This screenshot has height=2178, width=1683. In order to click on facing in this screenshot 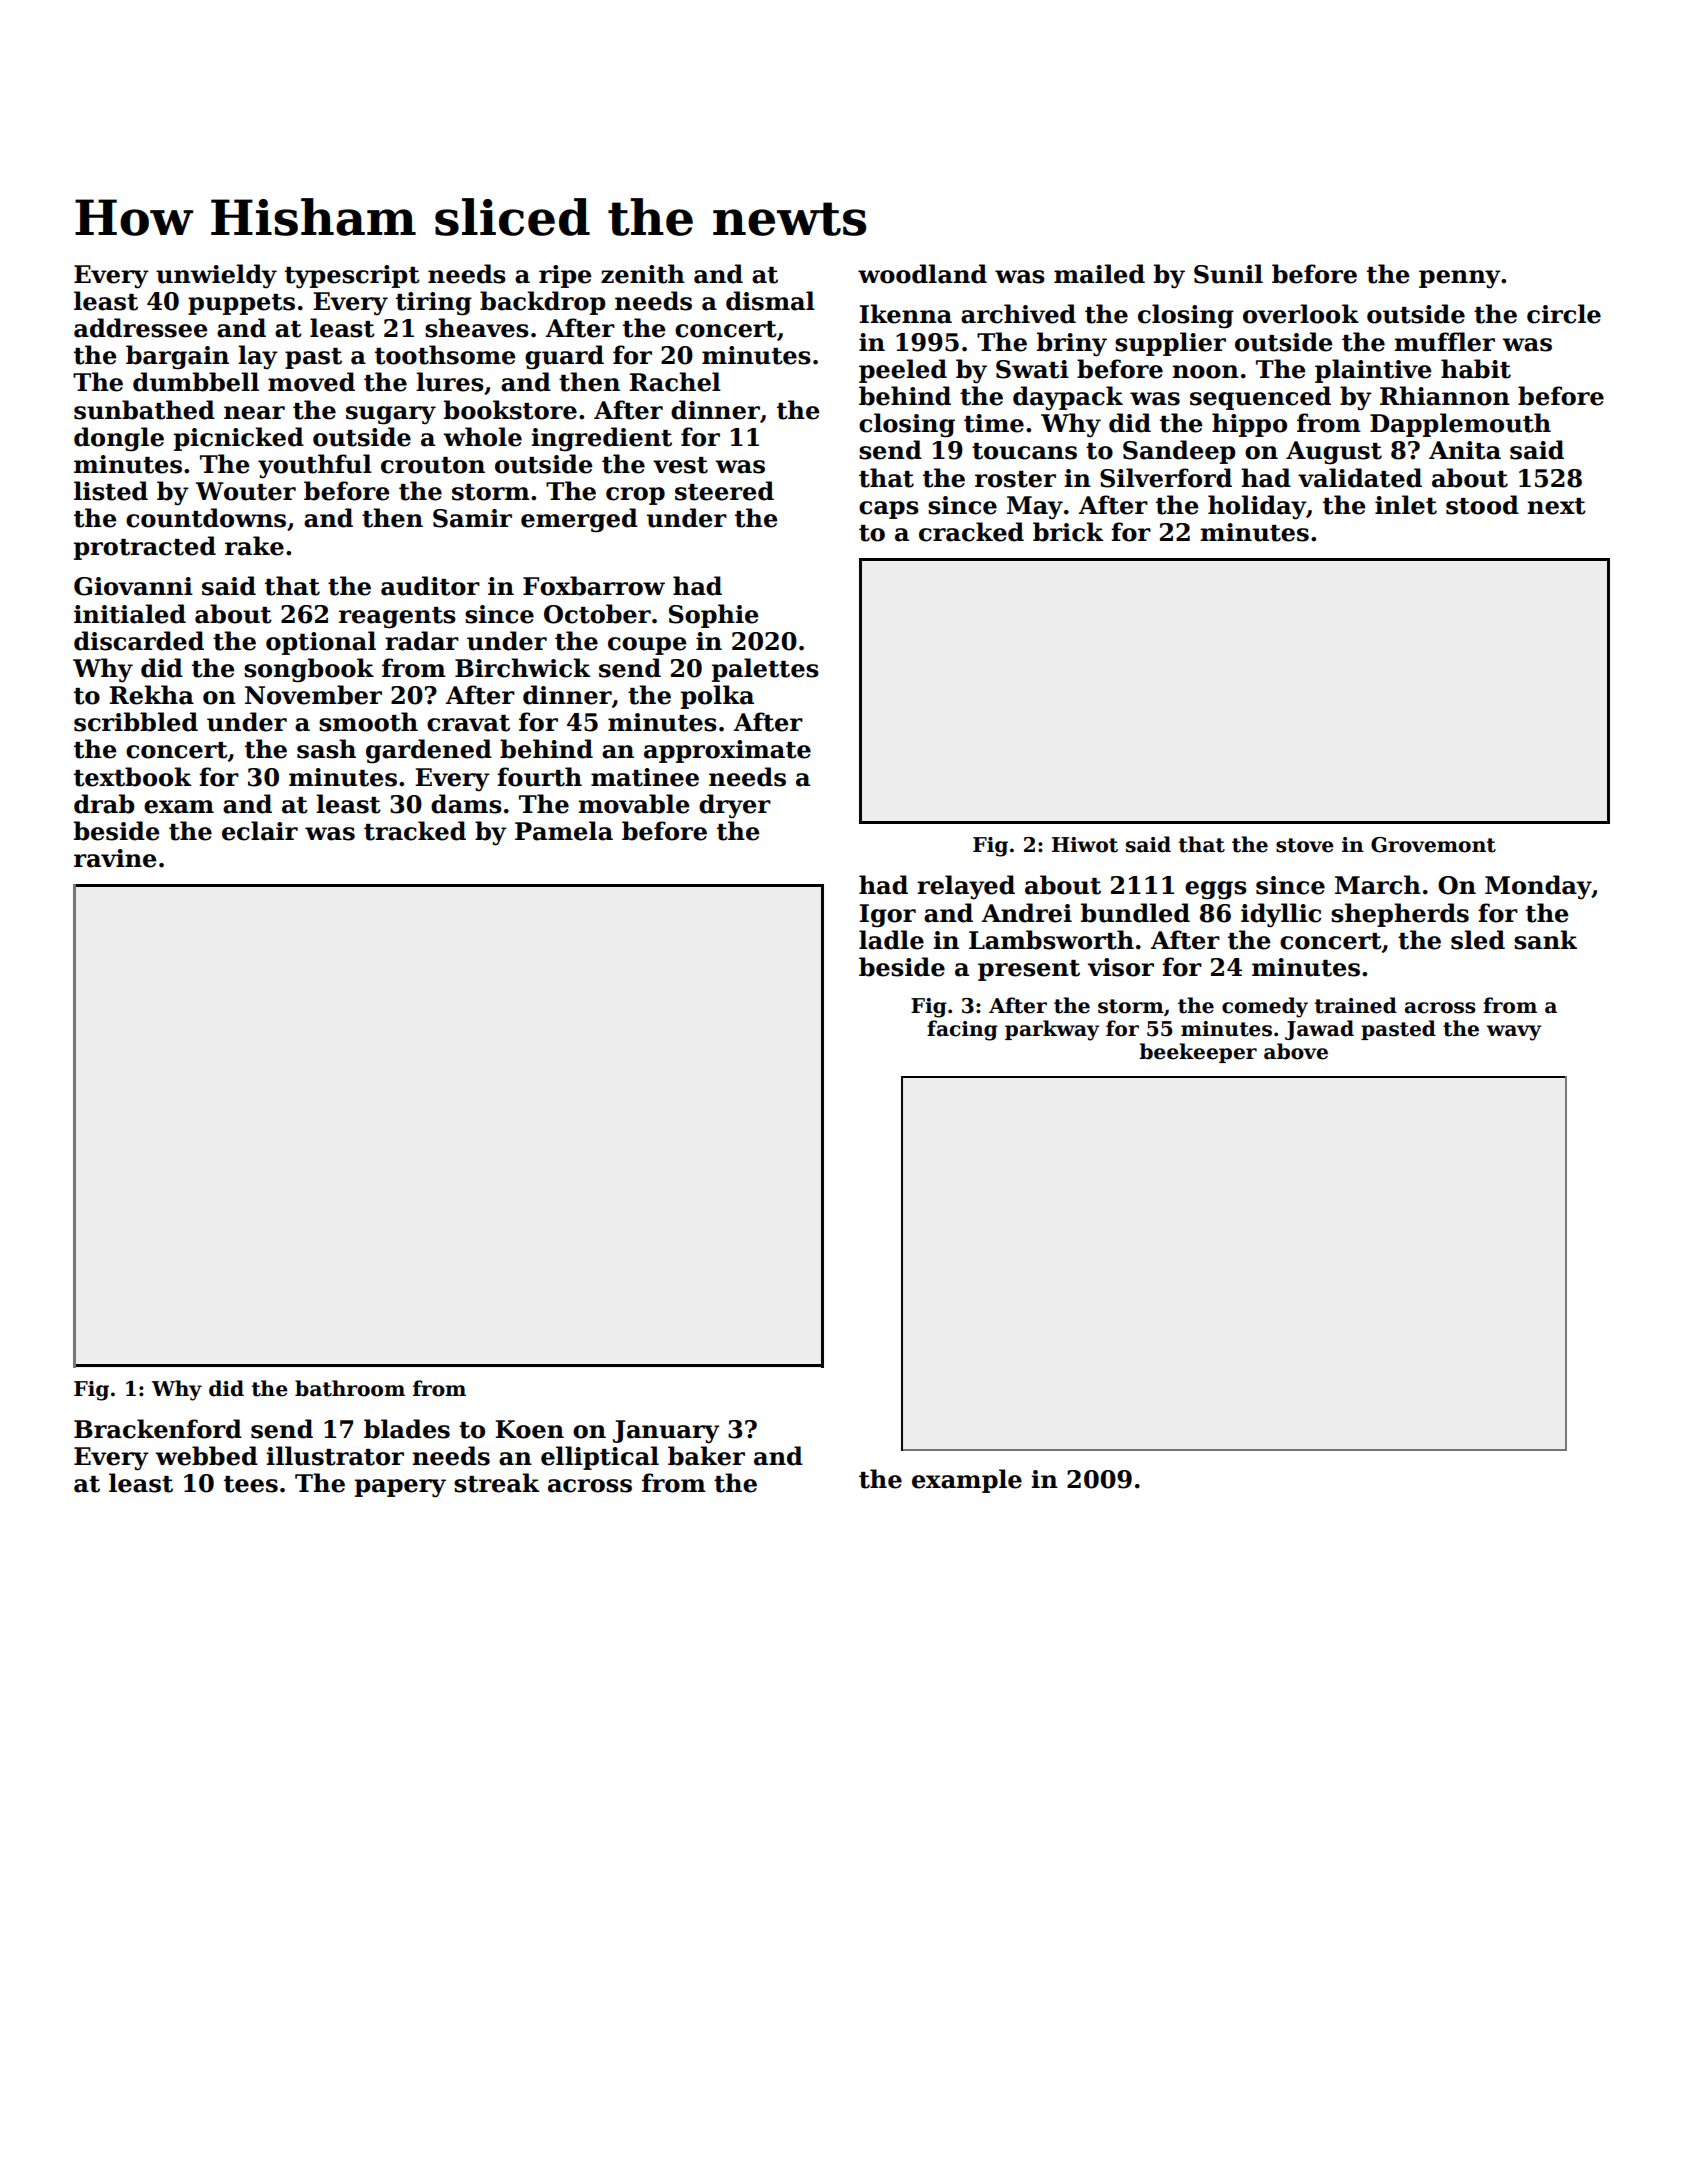, I will do `click(962, 1030)`.
